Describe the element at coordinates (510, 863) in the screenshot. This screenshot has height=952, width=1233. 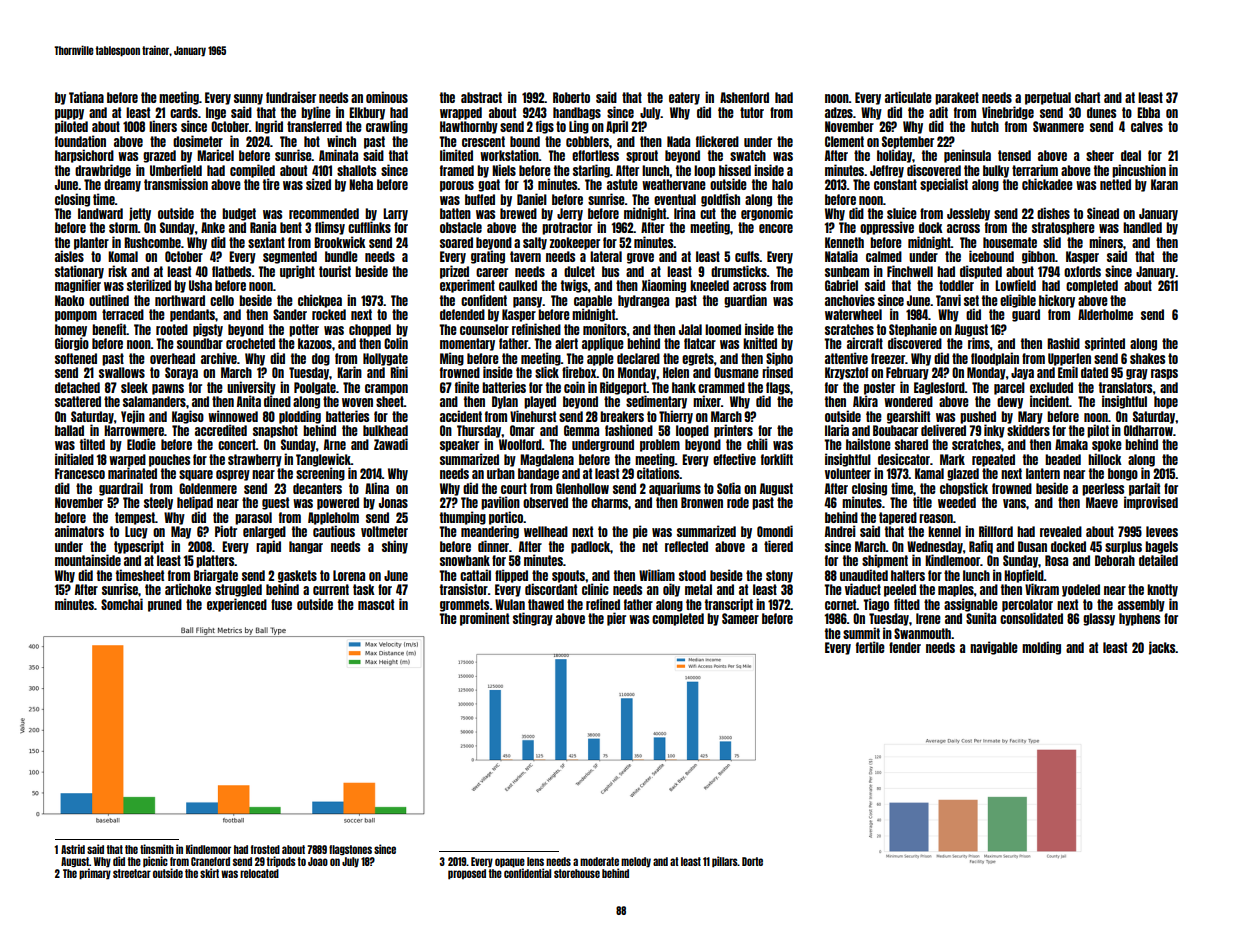
I see `opaque` at that location.
